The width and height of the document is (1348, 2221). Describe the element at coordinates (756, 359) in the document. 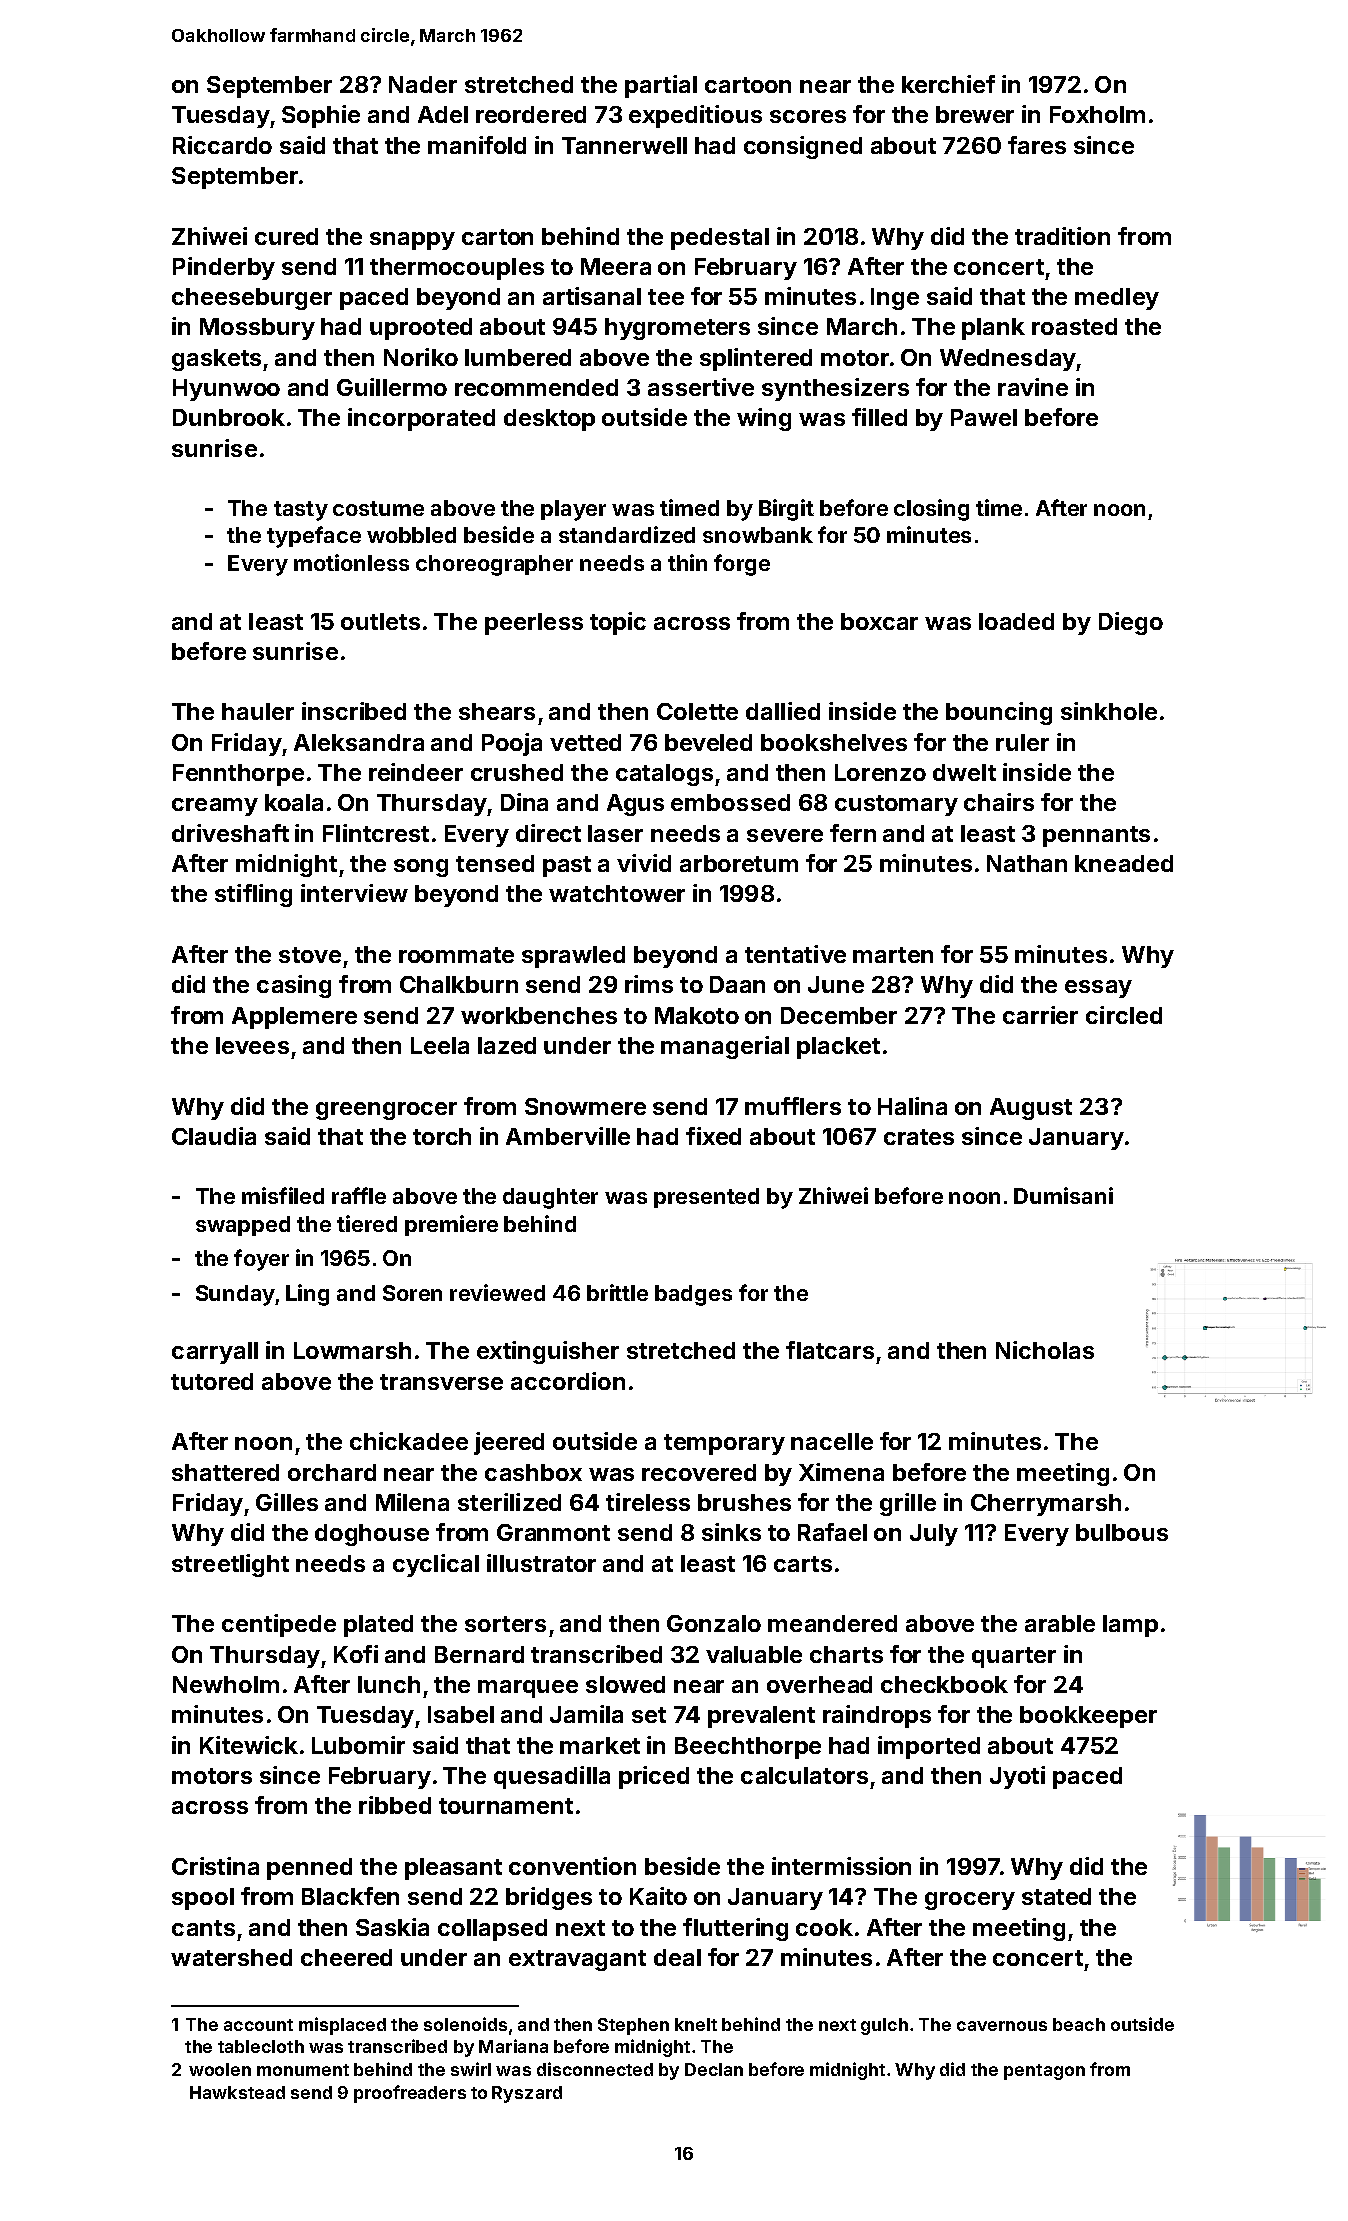

I see `splintered` at that location.
